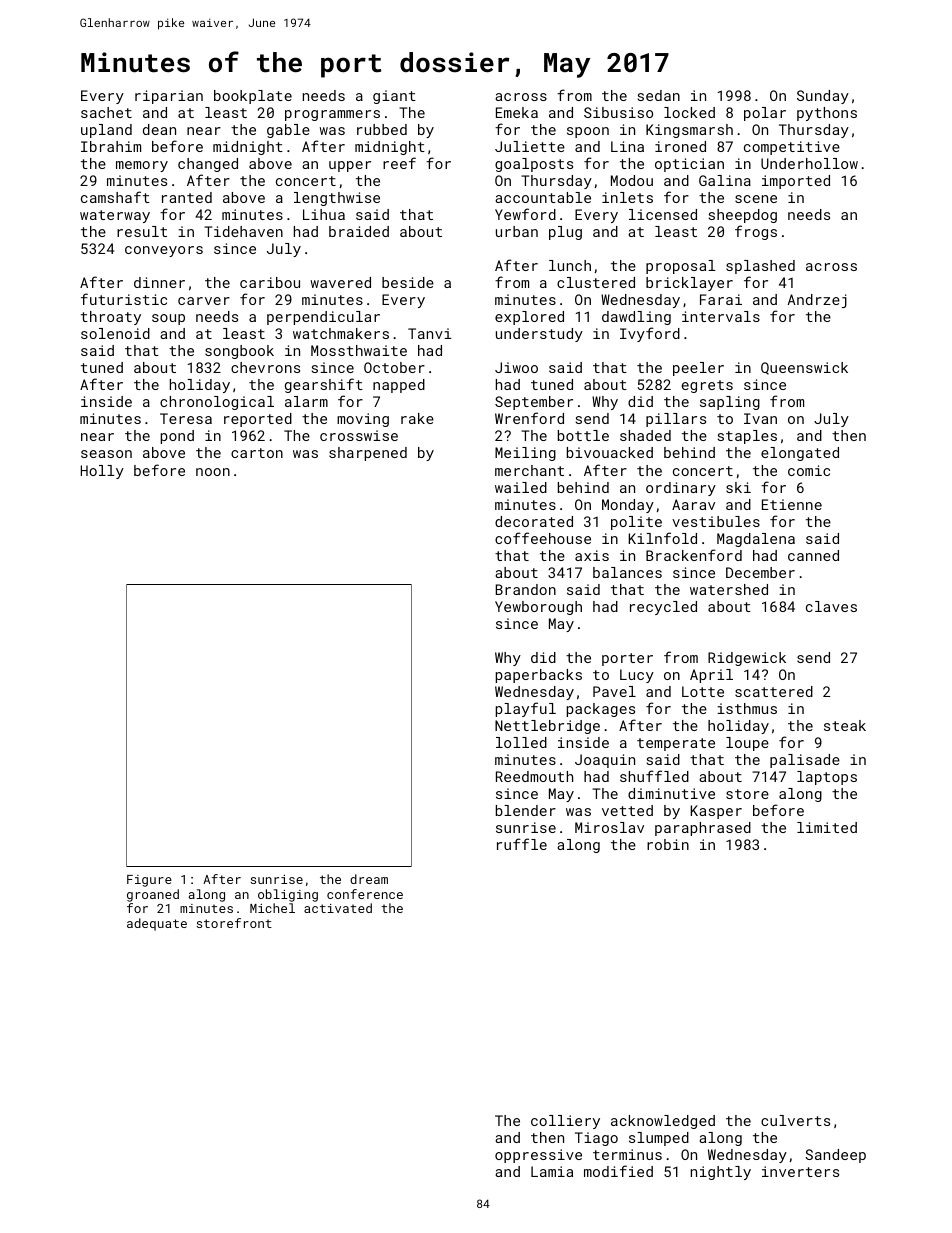 This page has width=952, height=1233. Describe the element at coordinates (394, 97) in the page. I see `giant` at that location.
